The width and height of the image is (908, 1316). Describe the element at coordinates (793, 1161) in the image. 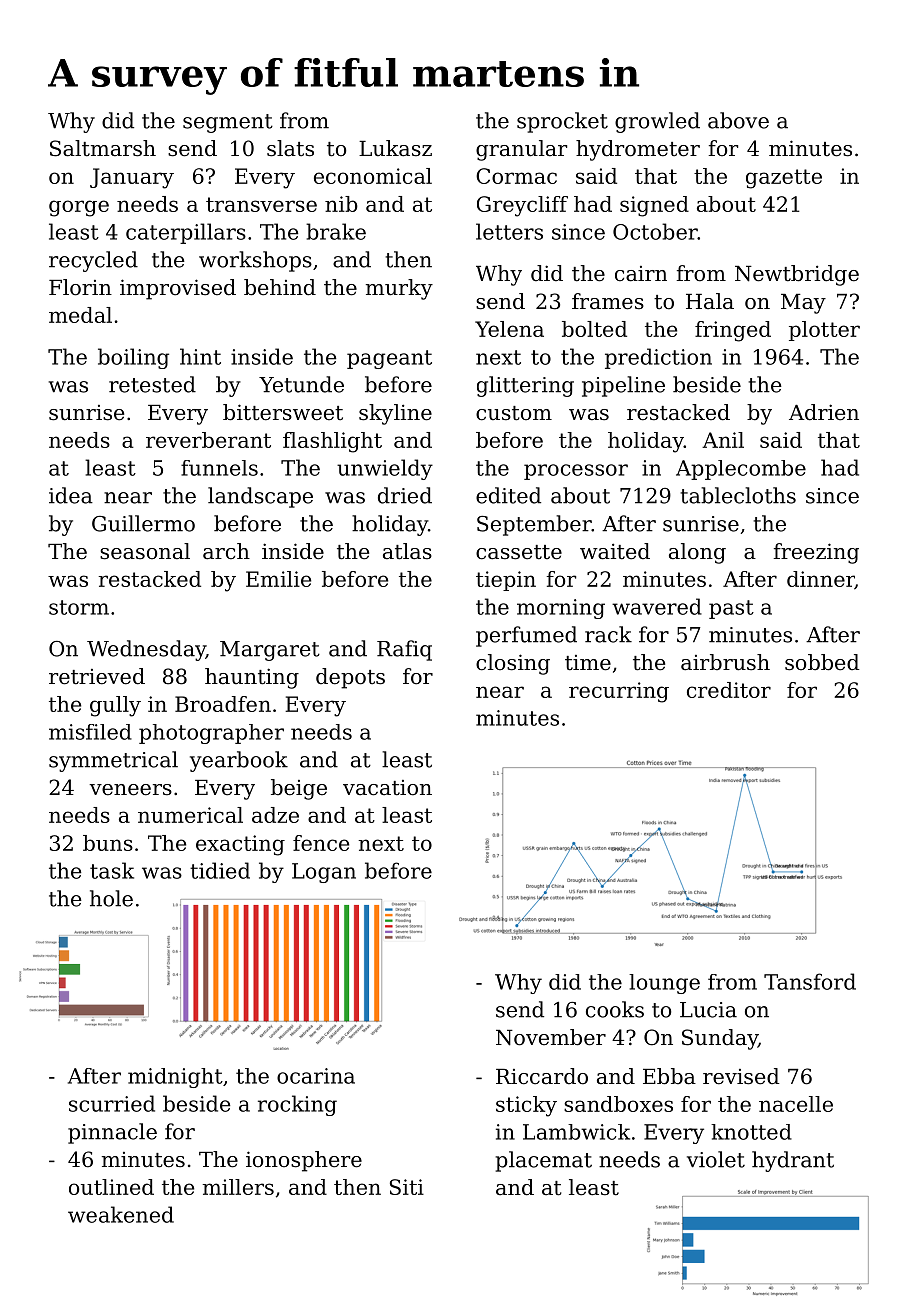

I see `hydrant` at that location.
